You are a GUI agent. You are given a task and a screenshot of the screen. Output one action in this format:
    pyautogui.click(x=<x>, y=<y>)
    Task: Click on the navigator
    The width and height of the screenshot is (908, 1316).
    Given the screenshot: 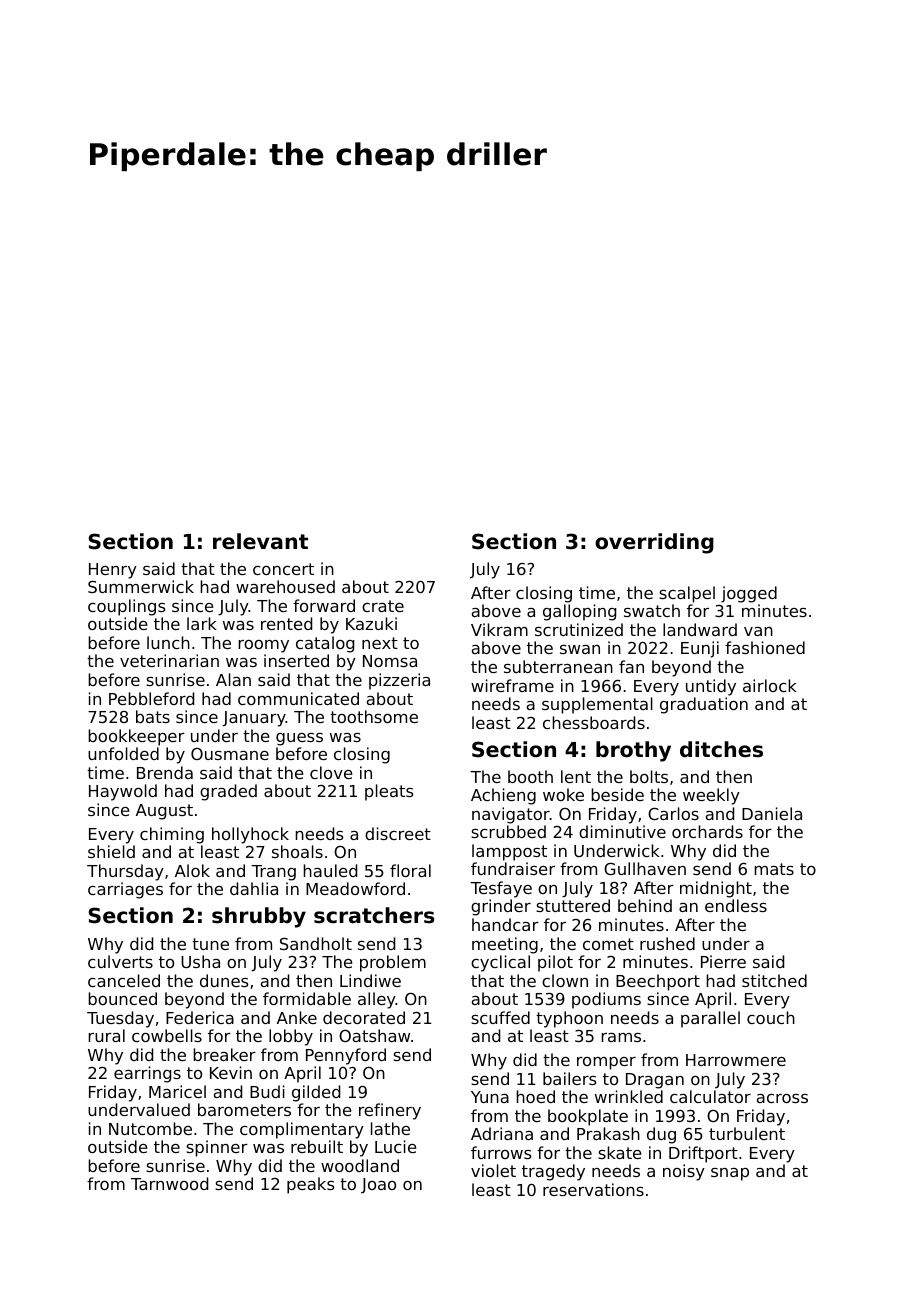 What is the action you would take?
    pyautogui.click(x=511, y=815)
